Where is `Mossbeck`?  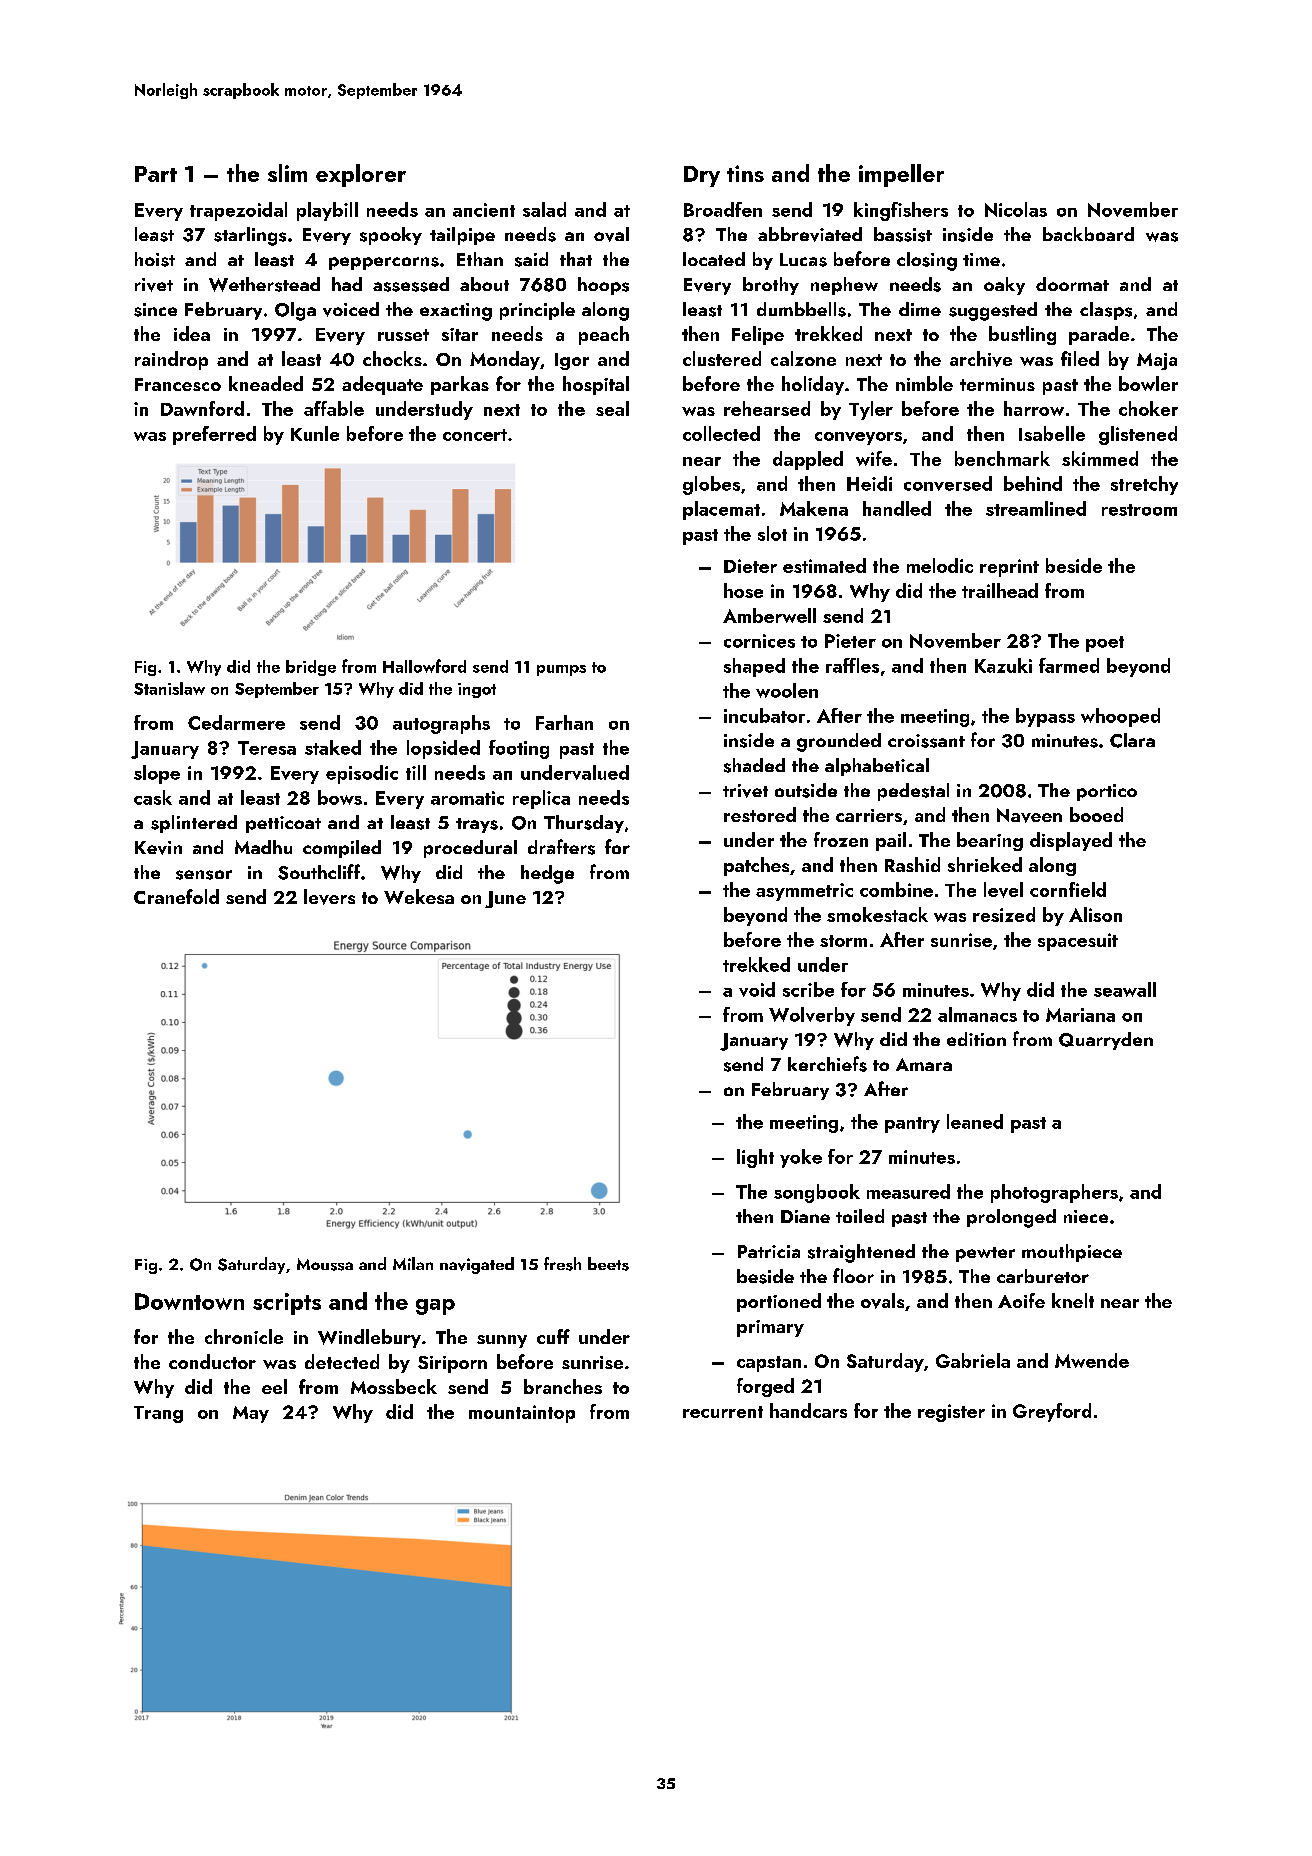 Mossbeck is located at coordinates (394, 1386).
